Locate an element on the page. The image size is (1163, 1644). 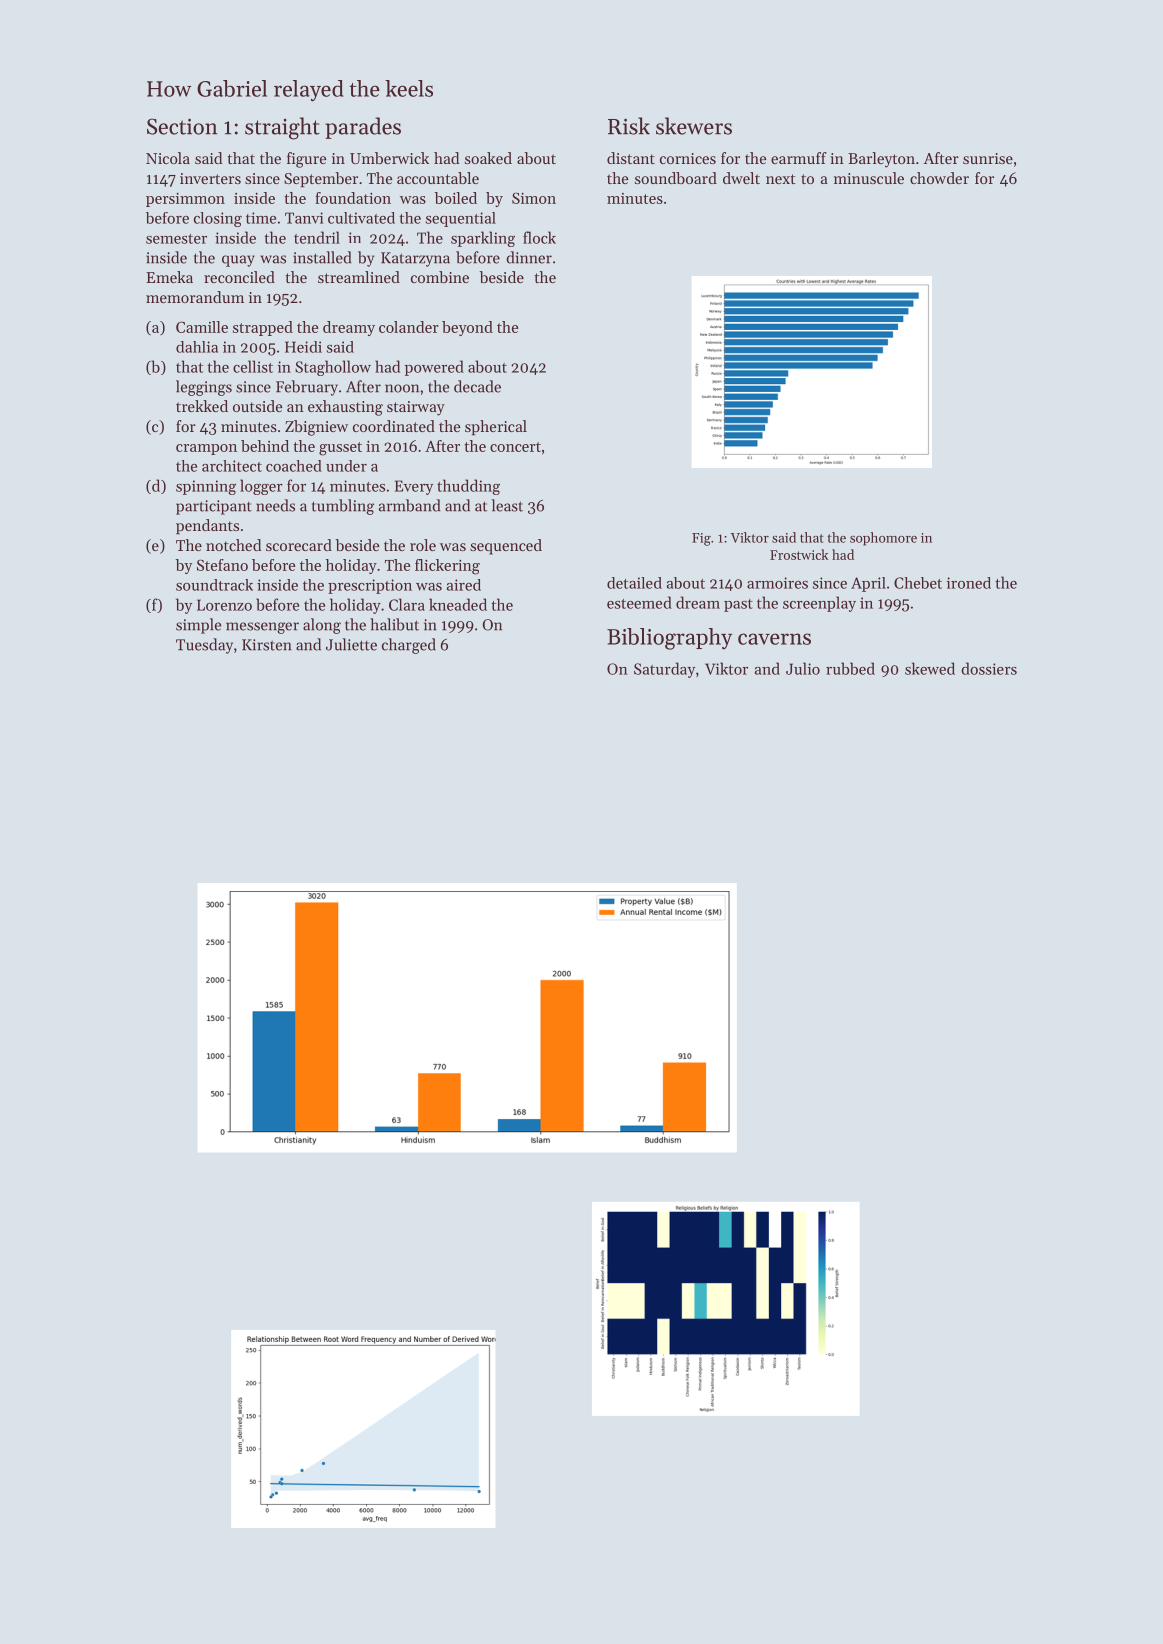
foundation is located at coordinates (353, 198).
